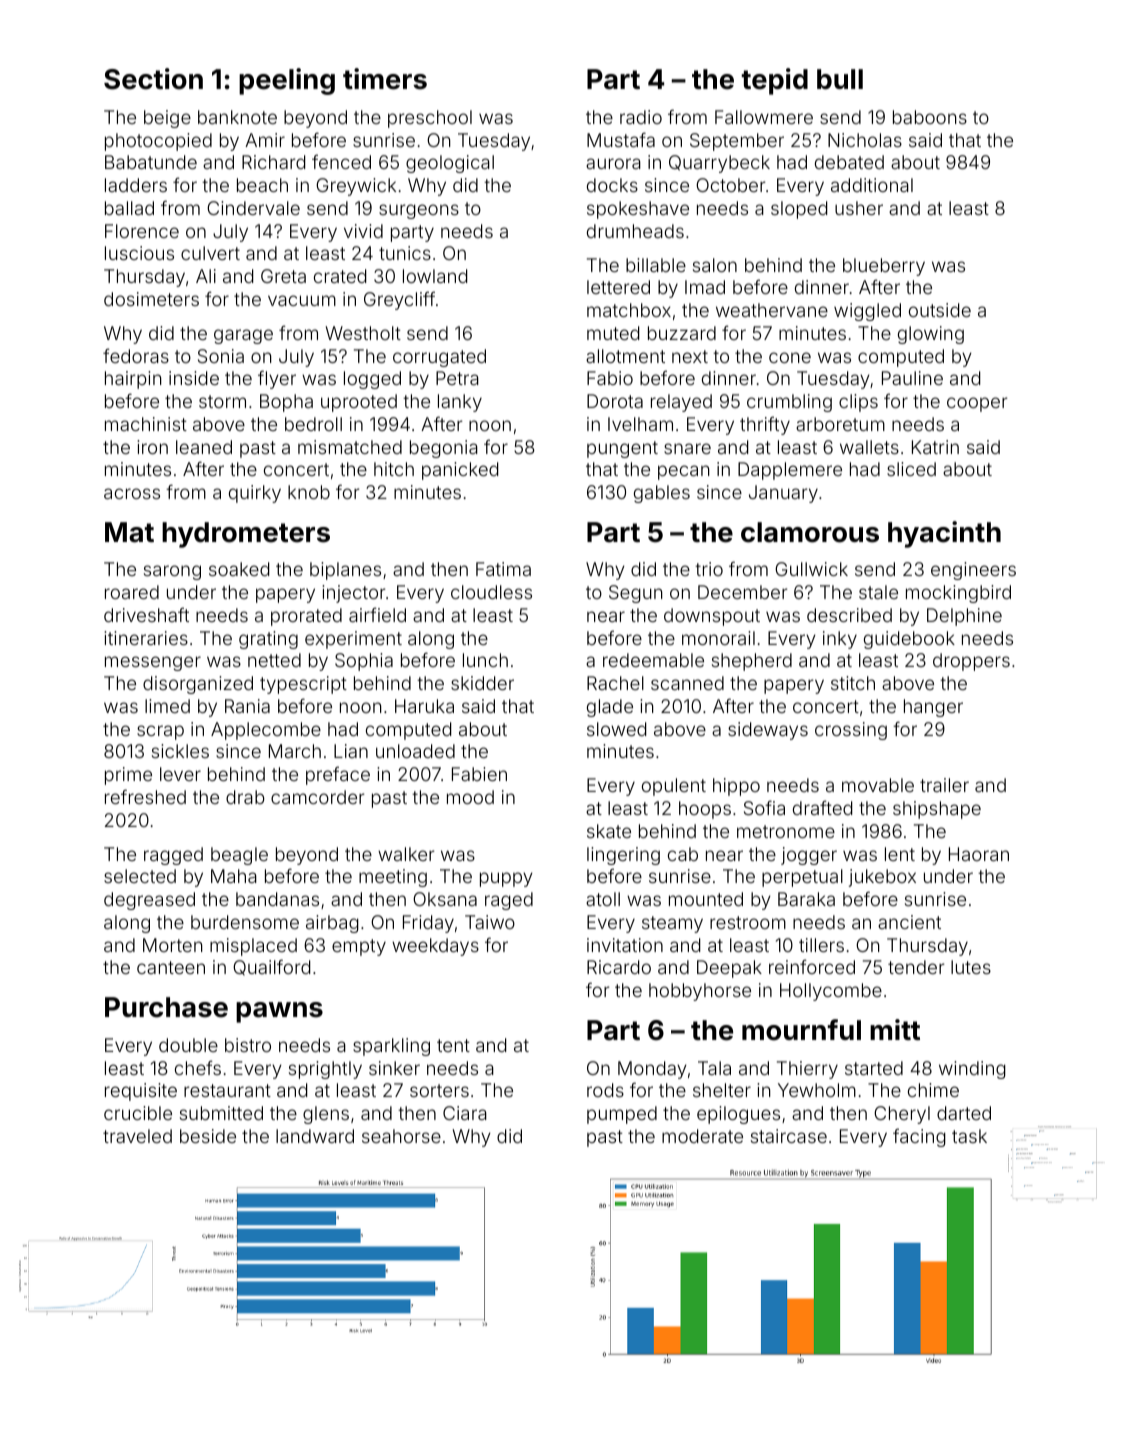 This page has width=1122, height=1452. I want to click on Applecombe, so click(266, 731).
